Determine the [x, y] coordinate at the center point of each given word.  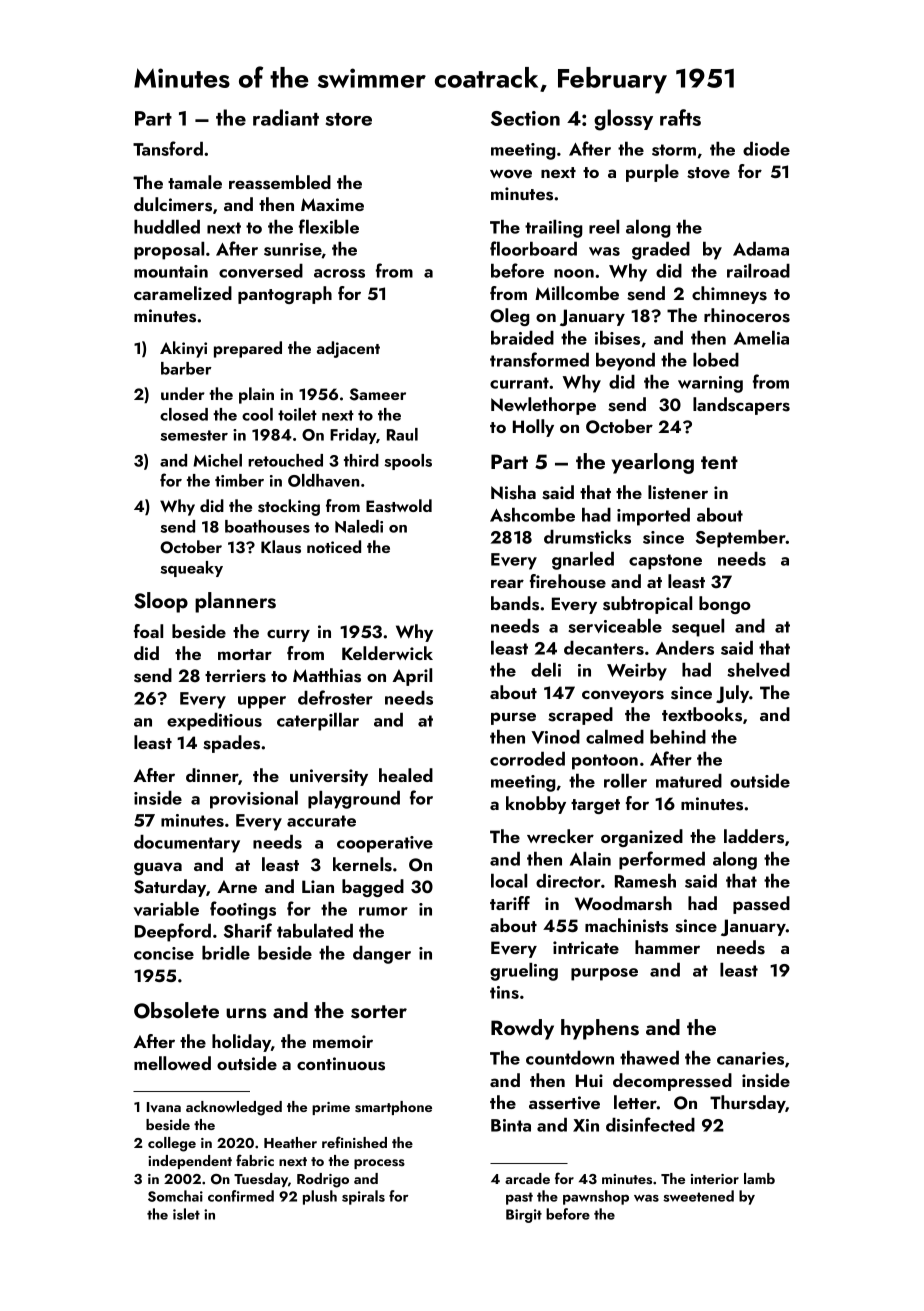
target [595, 806]
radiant [286, 117]
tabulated [315, 931]
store [349, 119]
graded [661, 251]
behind [678, 737]
